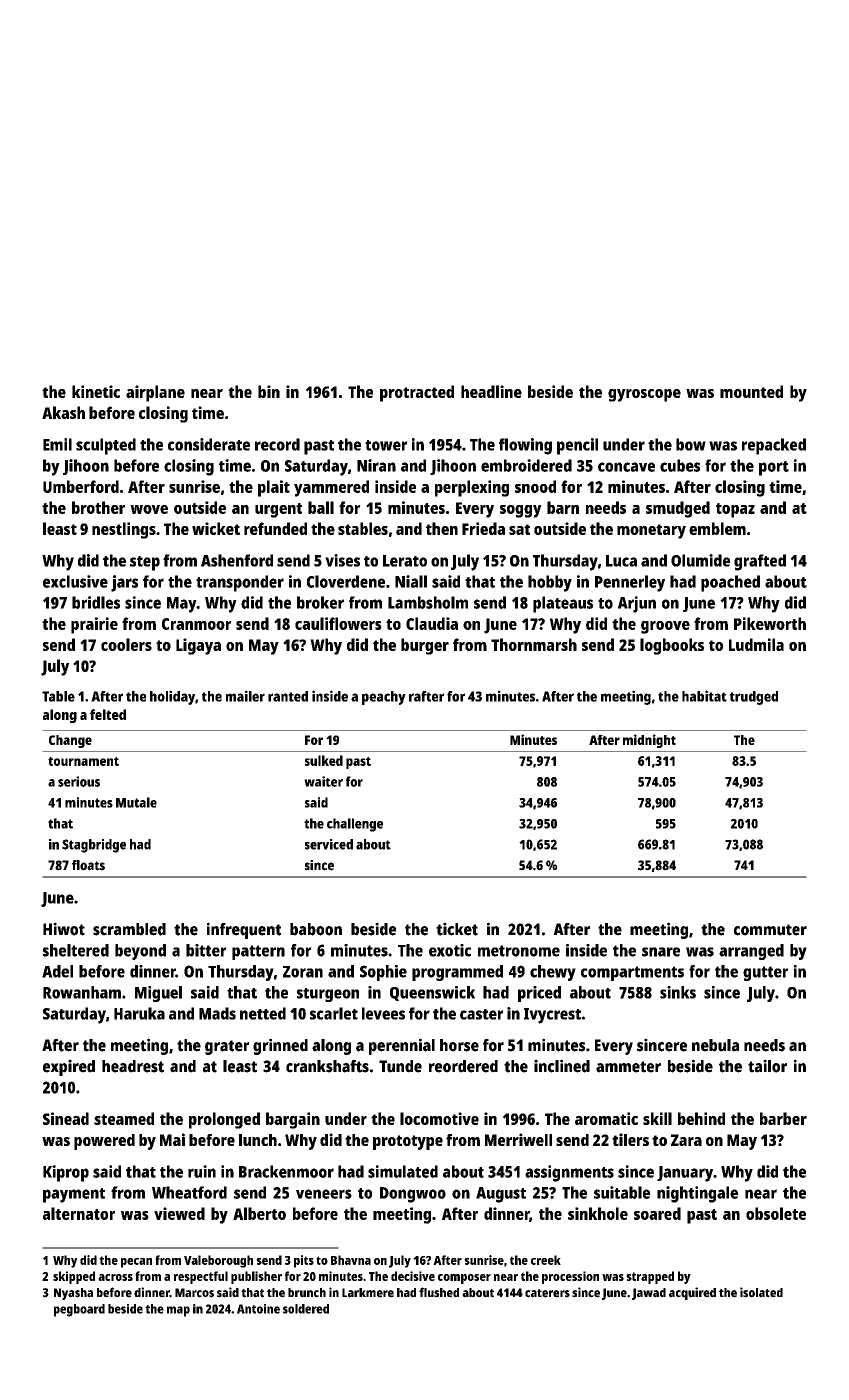 The height and width of the page is (1400, 849). I want to click on cubes, so click(680, 465).
